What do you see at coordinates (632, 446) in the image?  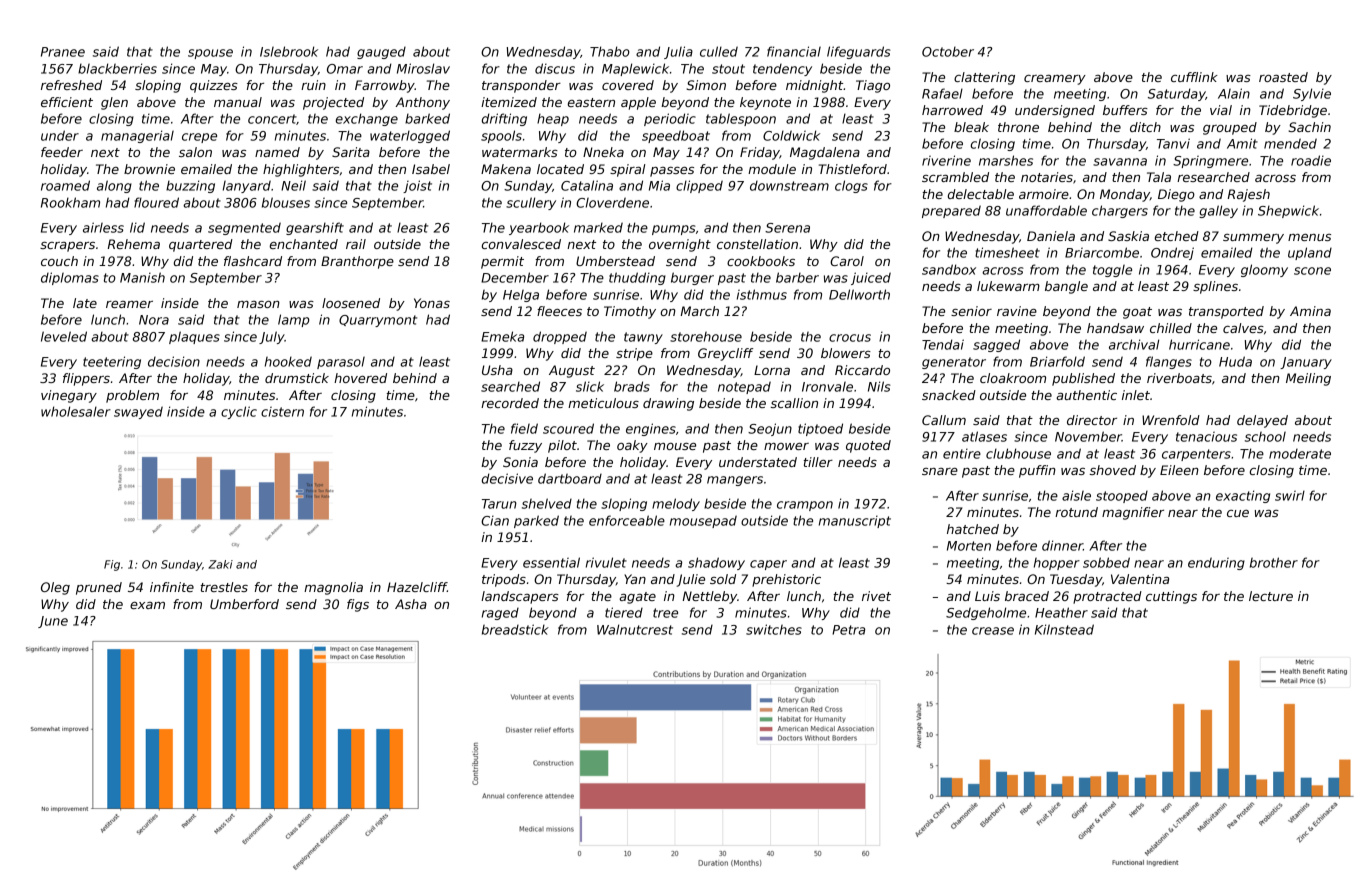 I see `oaky` at bounding box center [632, 446].
